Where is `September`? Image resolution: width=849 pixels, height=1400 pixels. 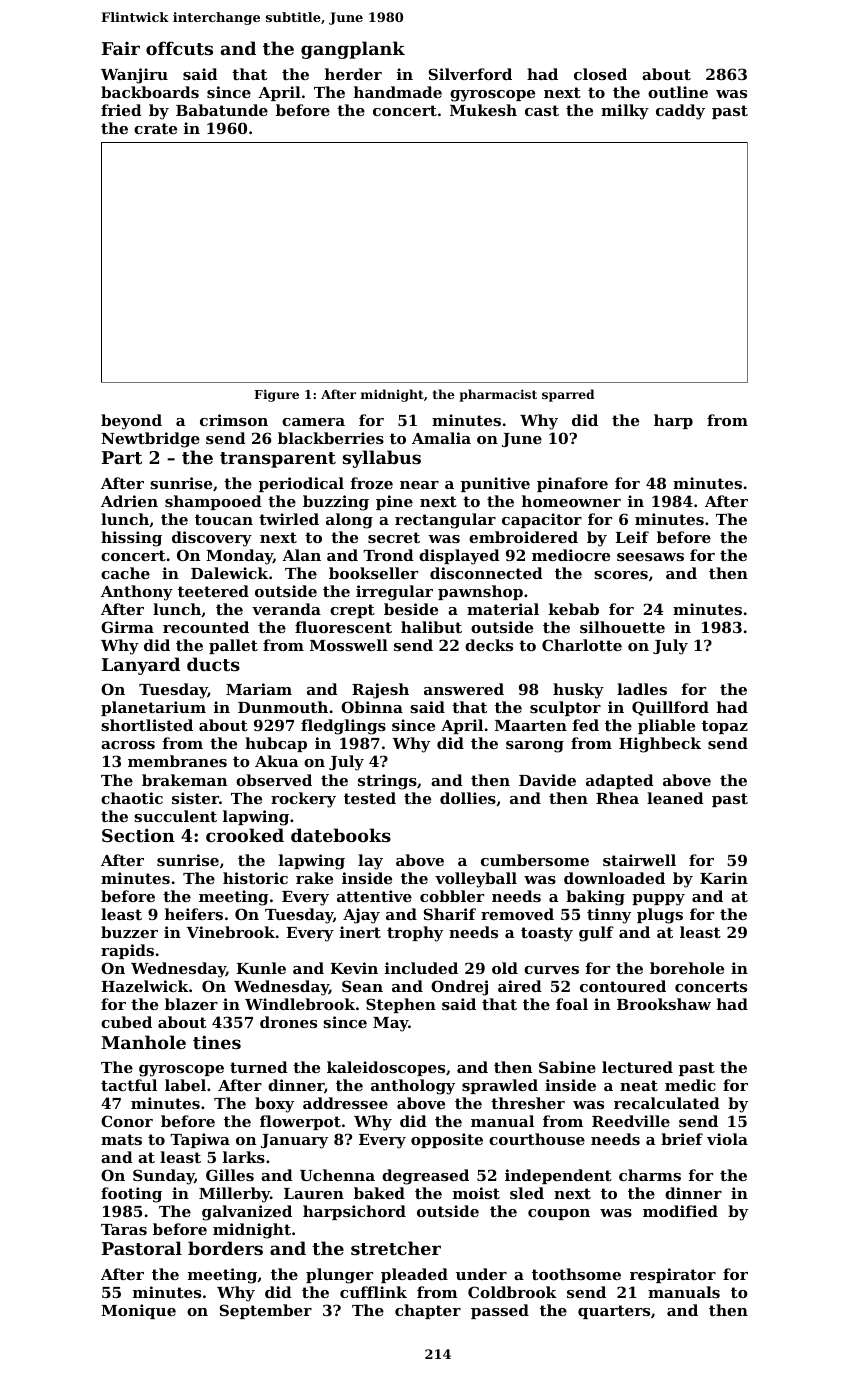
September is located at coordinates (266, 1311).
